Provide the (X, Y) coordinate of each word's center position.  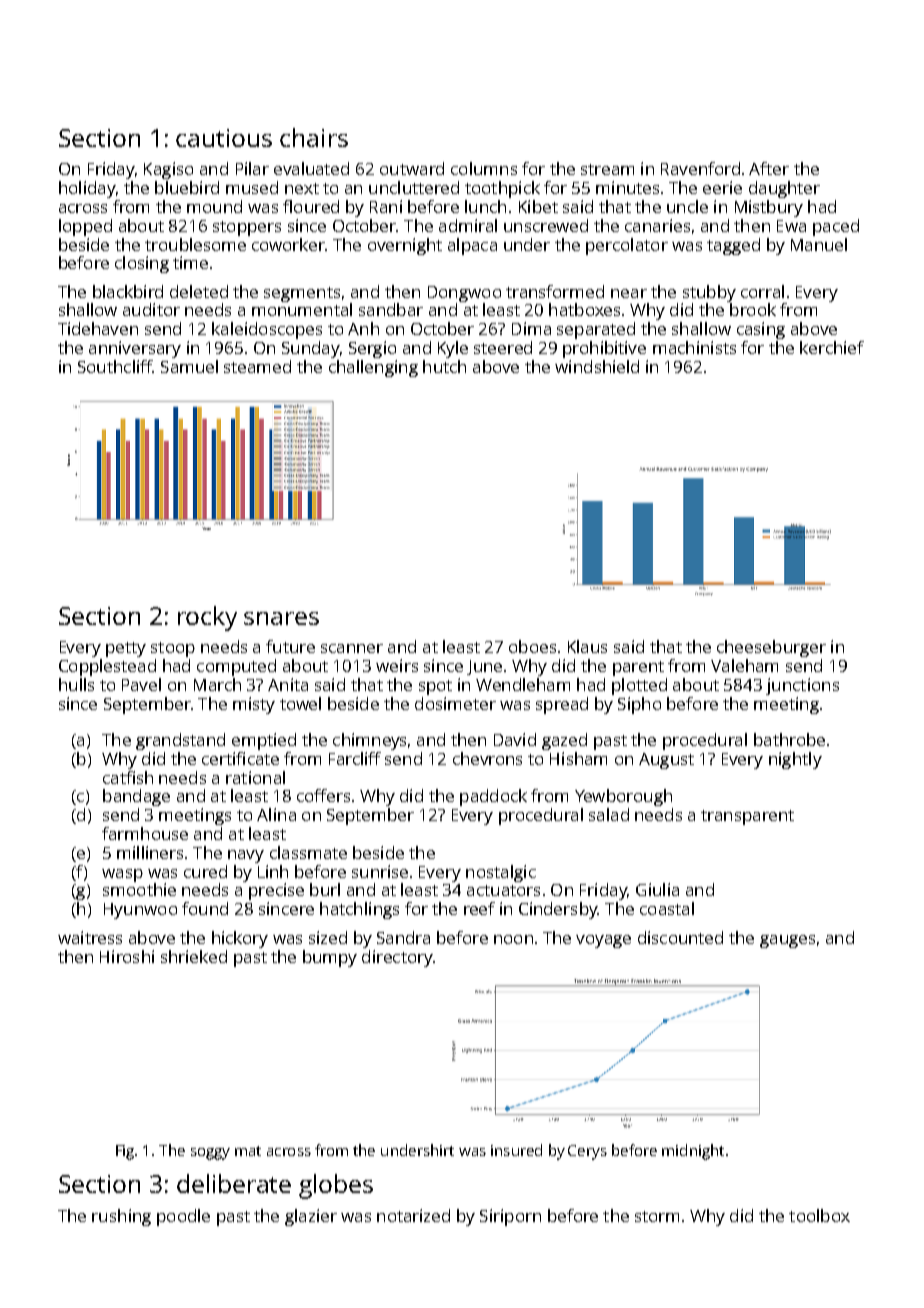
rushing (121, 1217)
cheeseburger (771, 648)
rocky (207, 618)
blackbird (128, 291)
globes (336, 1186)
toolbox (819, 1215)
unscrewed (546, 225)
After (769, 168)
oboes (532, 646)
